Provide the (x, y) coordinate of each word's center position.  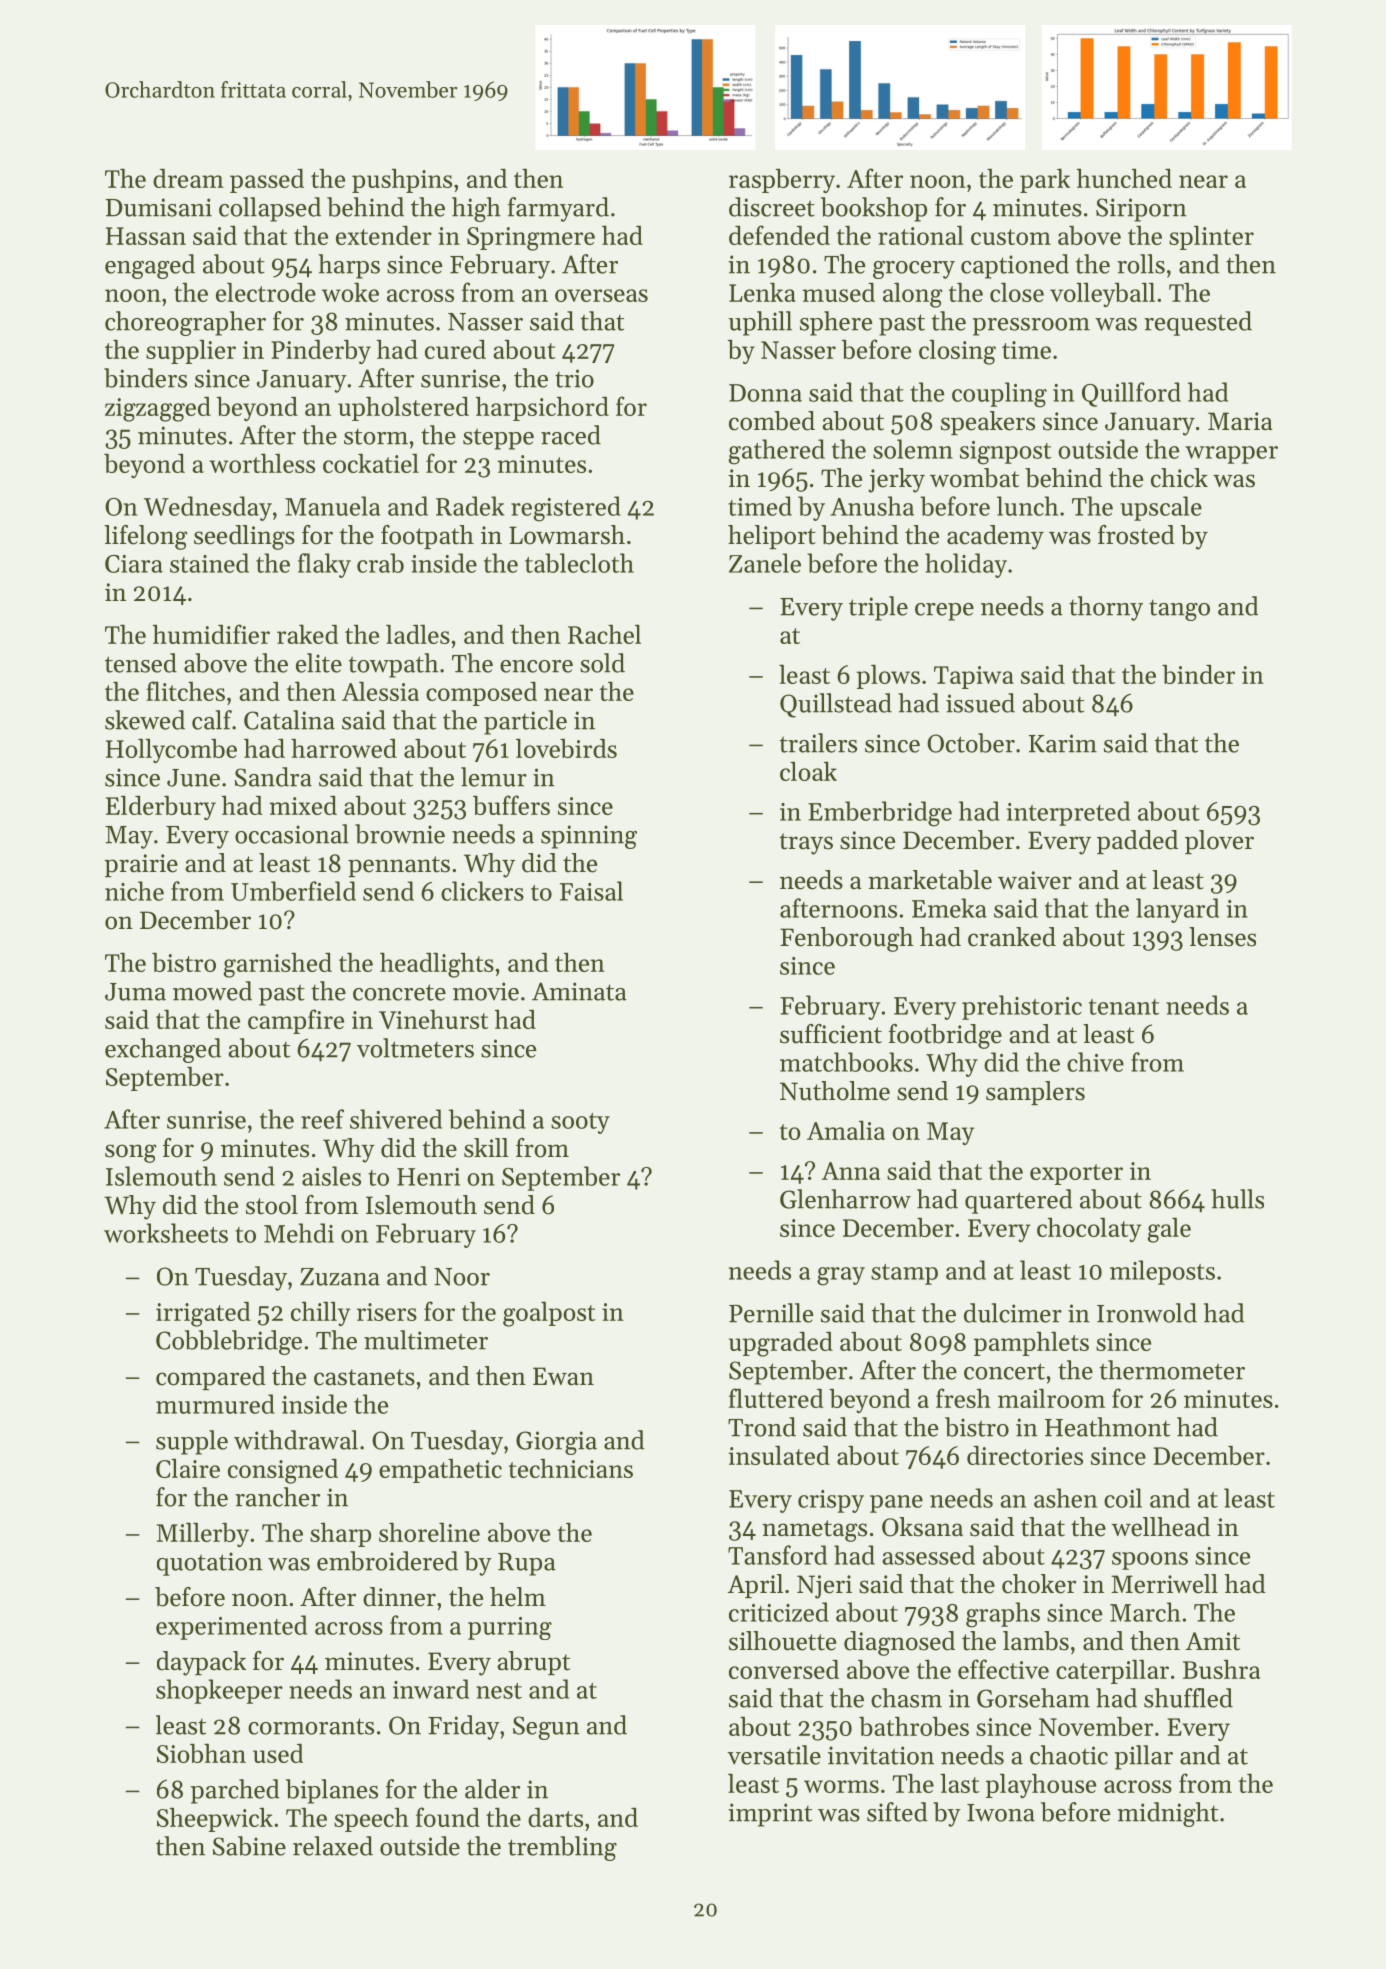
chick (1179, 478)
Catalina (289, 720)
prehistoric (1022, 1007)
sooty (580, 1123)
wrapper (1231, 455)
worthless (262, 463)
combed (772, 421)
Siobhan (201, 1753)
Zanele (765, 563)
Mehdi (299, 1233)
